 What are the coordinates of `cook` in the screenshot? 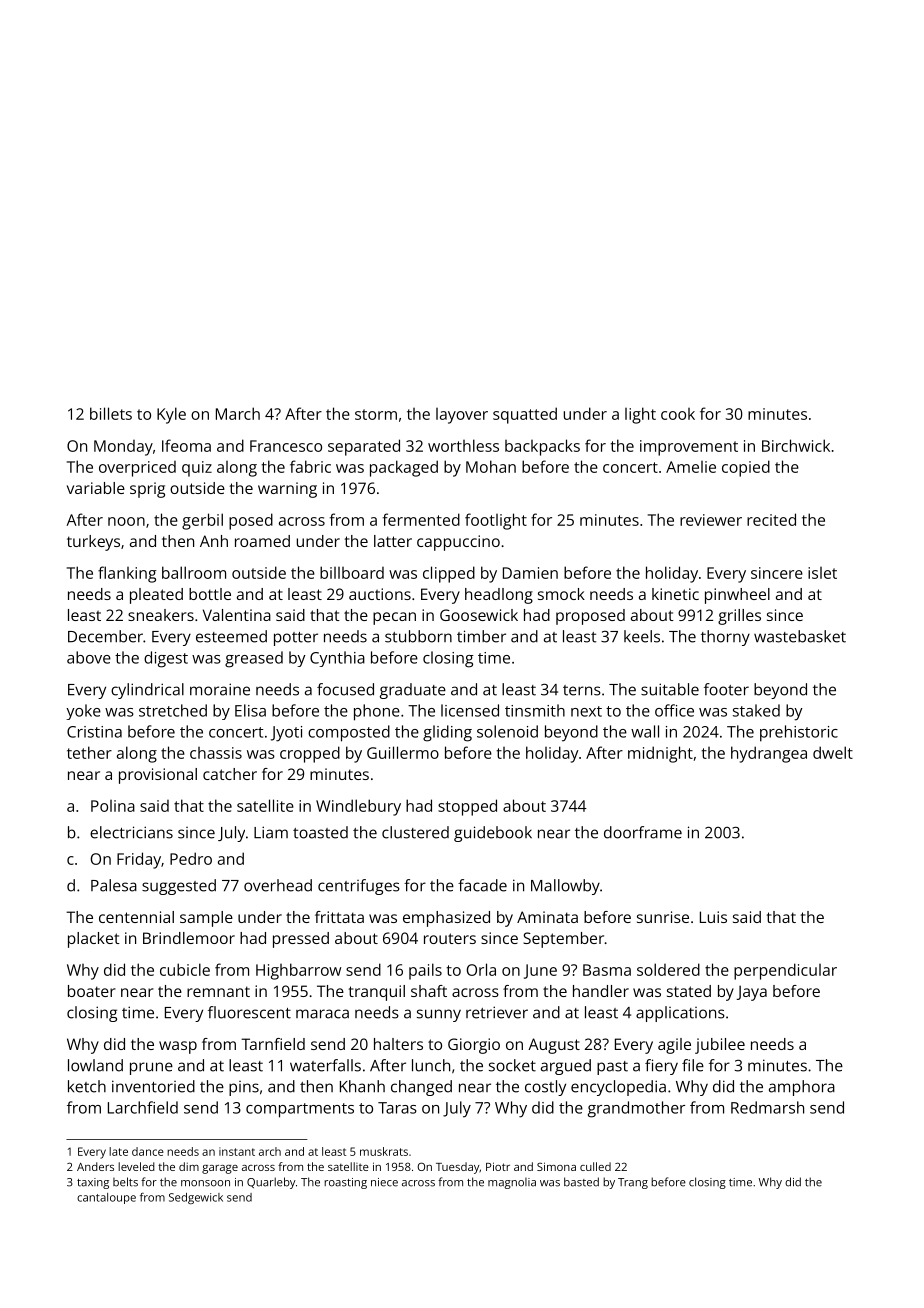 It's located at (678, 414).
